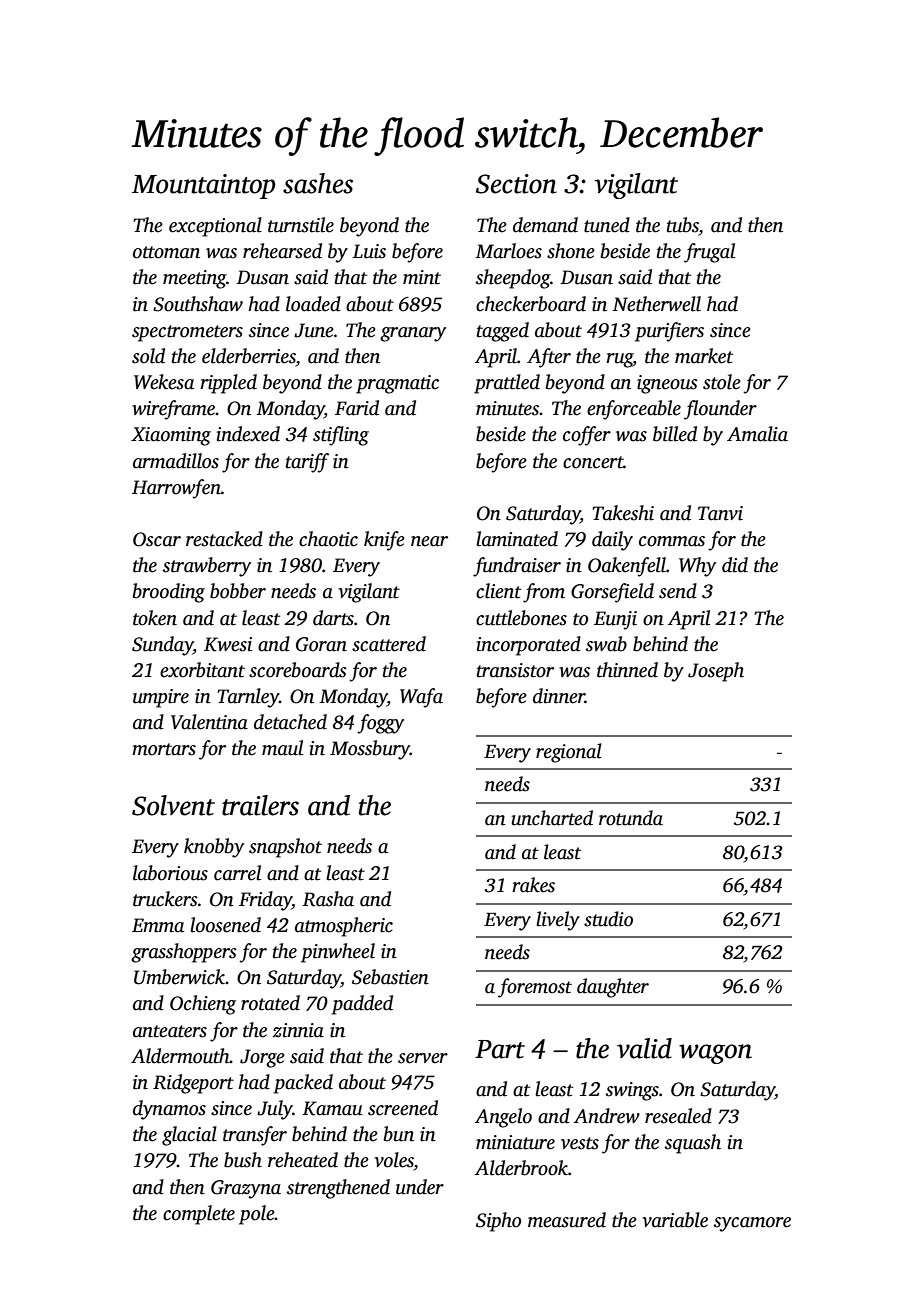 This page has width=924, height=1311. Describe the element at coordinates (516, 184) in the page. I see `Section` at that location.
